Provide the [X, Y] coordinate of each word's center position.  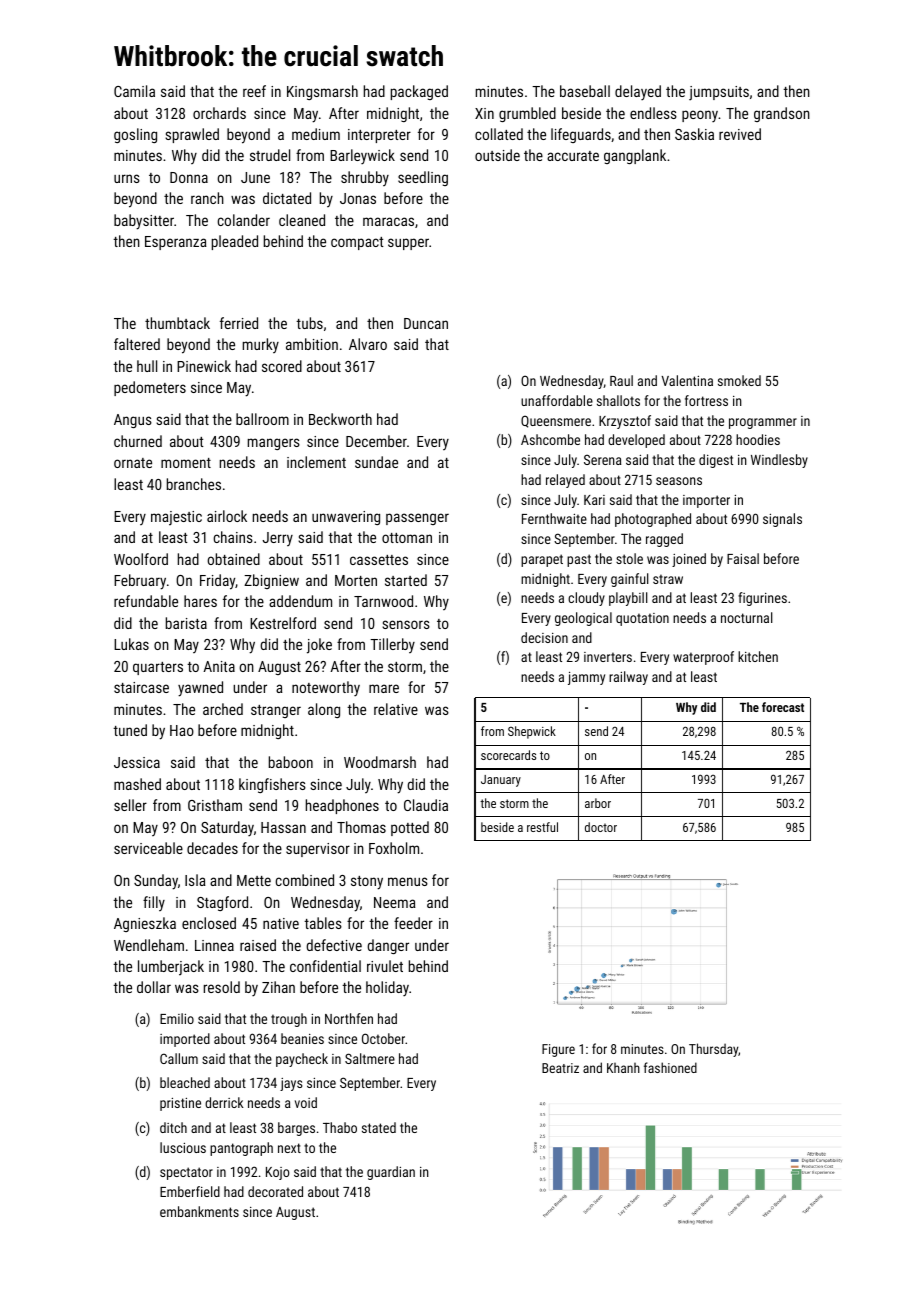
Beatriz [560, 1068]
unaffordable [557, 400]
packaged [419, 92]
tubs [309, 323]
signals [782, 520]
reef [254, 91]
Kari [594, 500]
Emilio [177, 1018]
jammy [586, 678]
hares [200, 601]
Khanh [623, 1068]
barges [296, 1129]
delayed [638, 93]
